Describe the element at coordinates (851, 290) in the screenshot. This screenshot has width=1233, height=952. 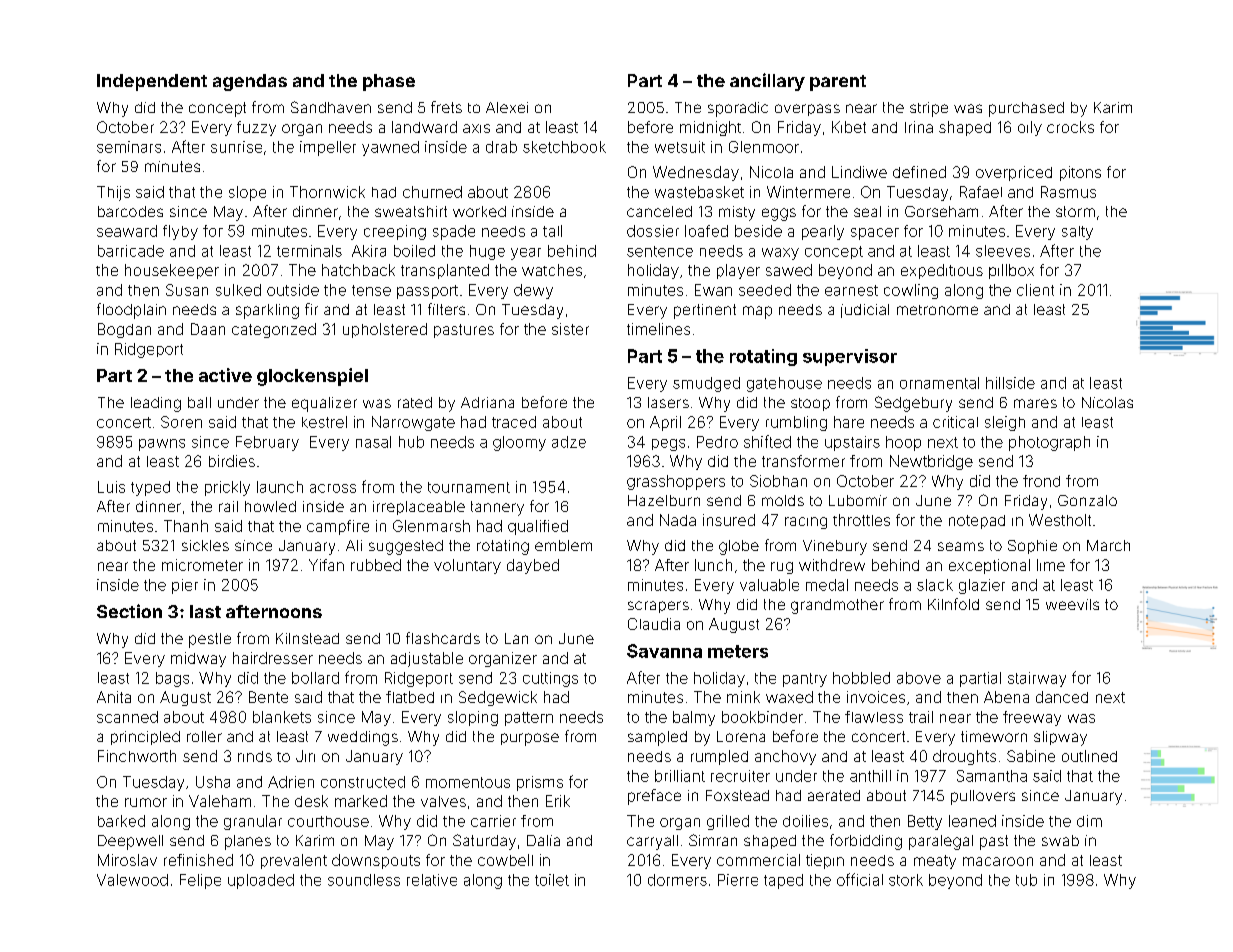
I see `earnest` at that location.
